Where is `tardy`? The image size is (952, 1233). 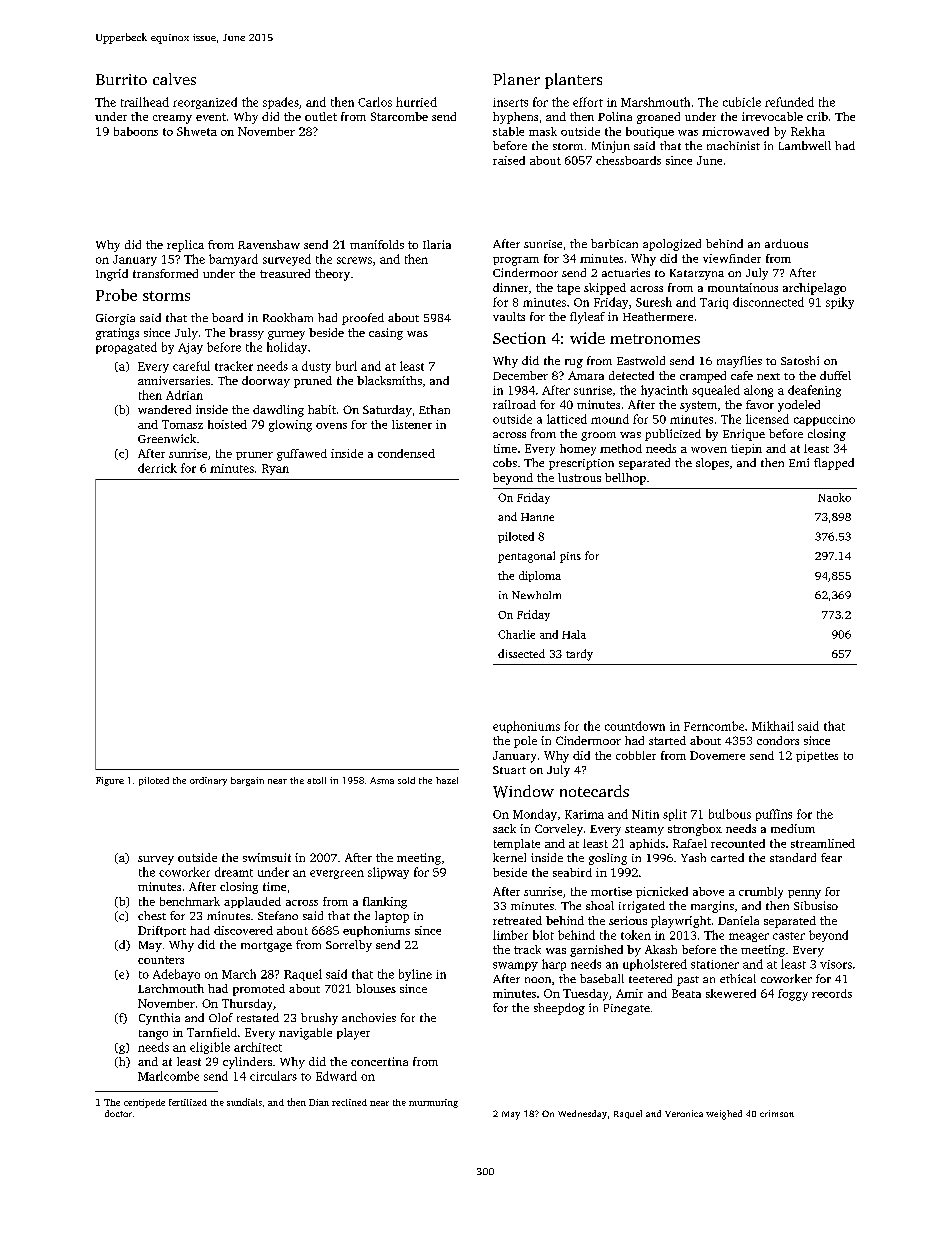 tardy is located at coordinates (579, 655).
